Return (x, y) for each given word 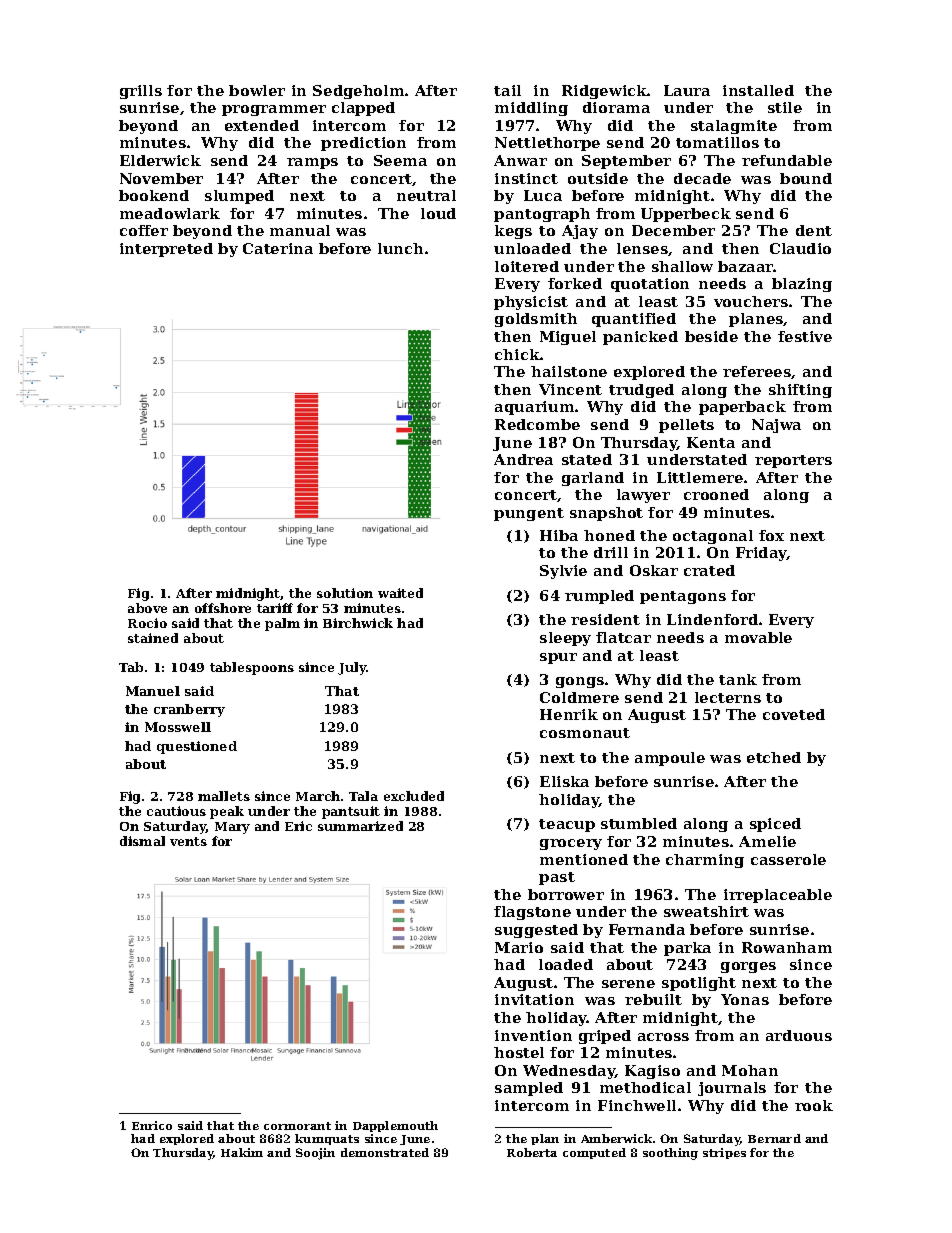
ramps (312, 163)
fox (771, 535)
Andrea (523, 459)
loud (438, 213)
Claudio (800, 248)
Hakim (242, 1152)
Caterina (278, 248)
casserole (788, 859)
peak (227, 812)
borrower (566, 894)
